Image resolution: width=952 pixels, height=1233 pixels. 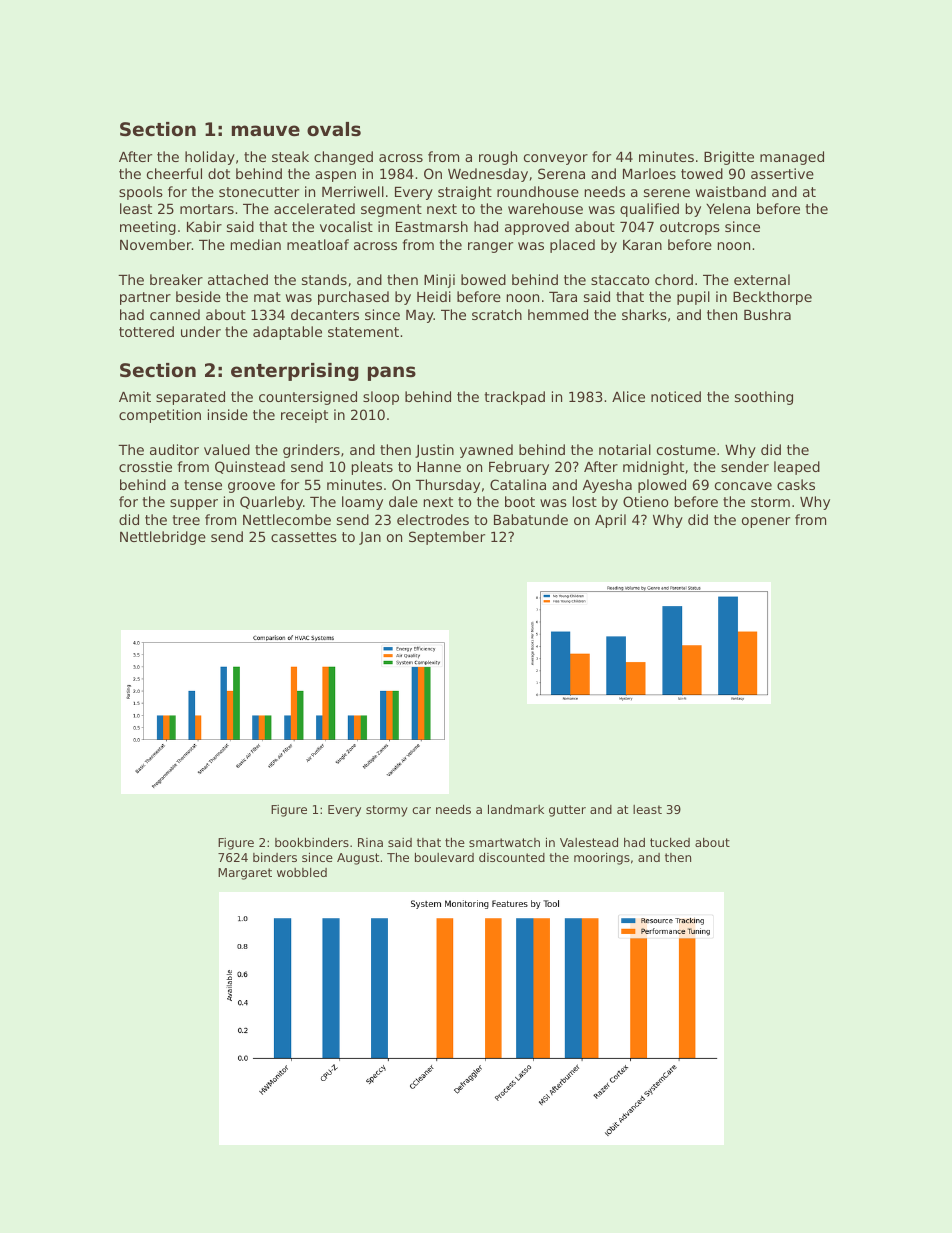 I want to click on holiday, so click(x=210, y=158).
